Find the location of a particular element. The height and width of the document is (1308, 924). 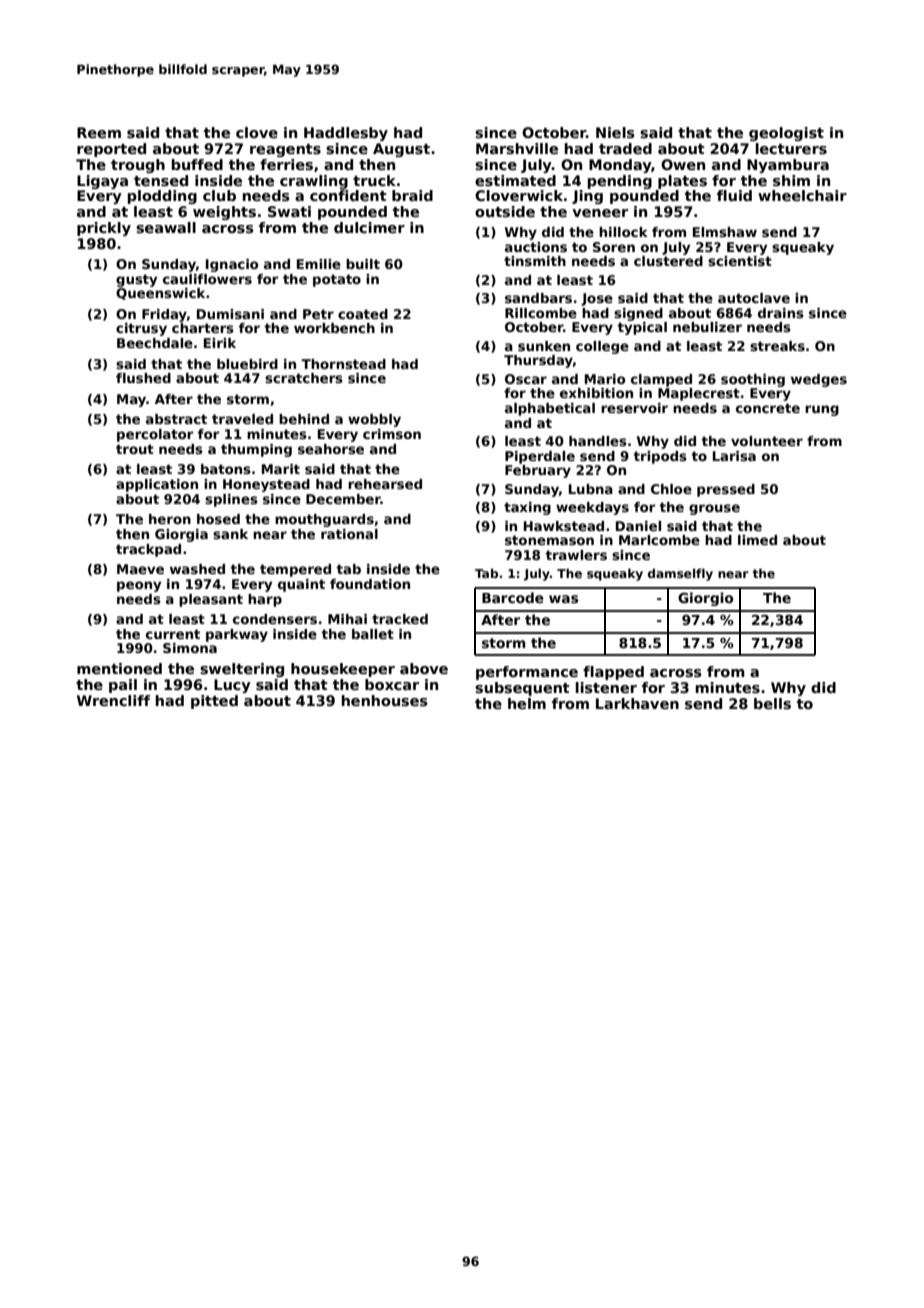

handles is located at coordinates (598, 441).
